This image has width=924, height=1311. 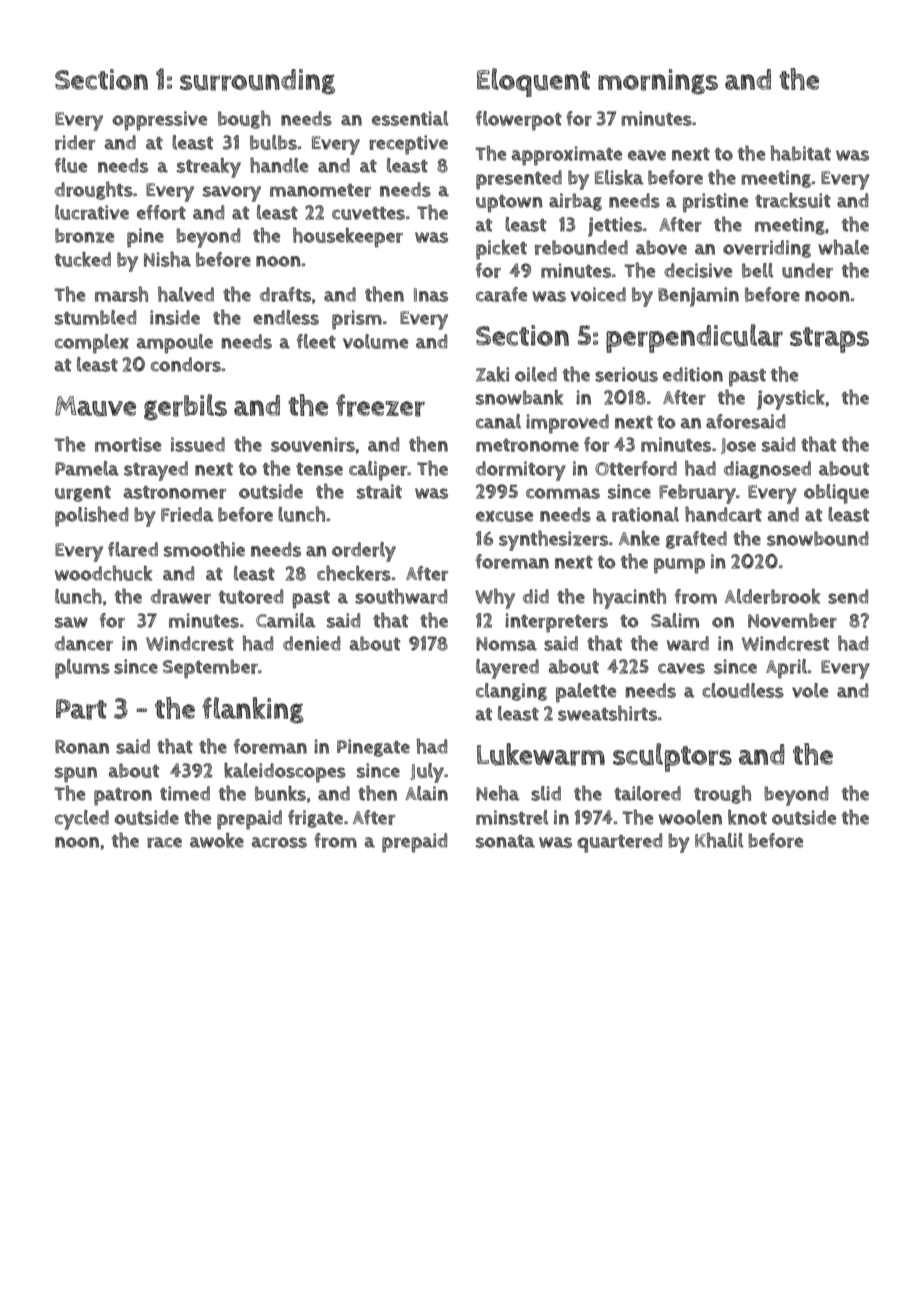 I want to click on cycled, so click(x=82, y=820).
